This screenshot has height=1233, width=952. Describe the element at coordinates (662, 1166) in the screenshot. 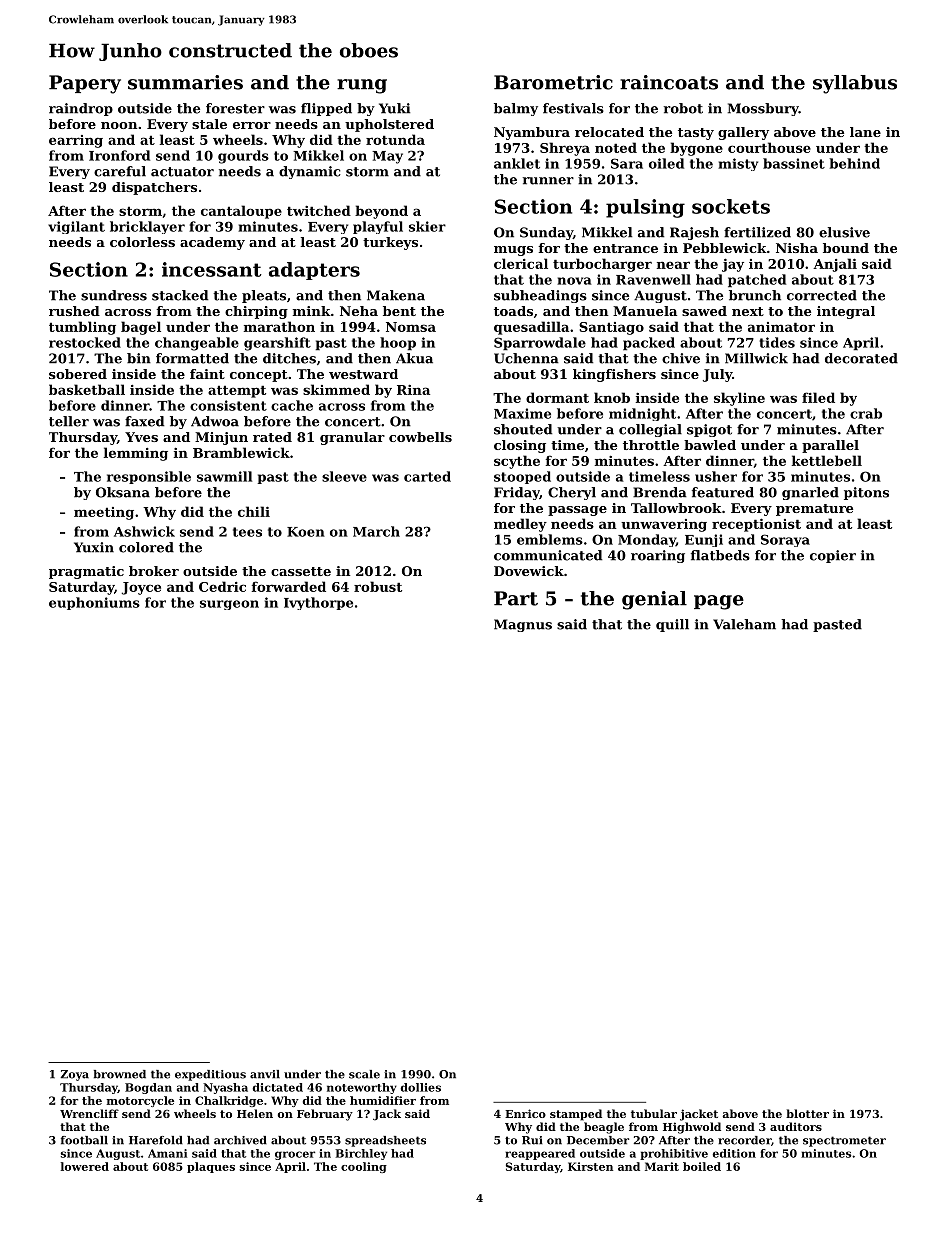

I see `Marit` at that location.
